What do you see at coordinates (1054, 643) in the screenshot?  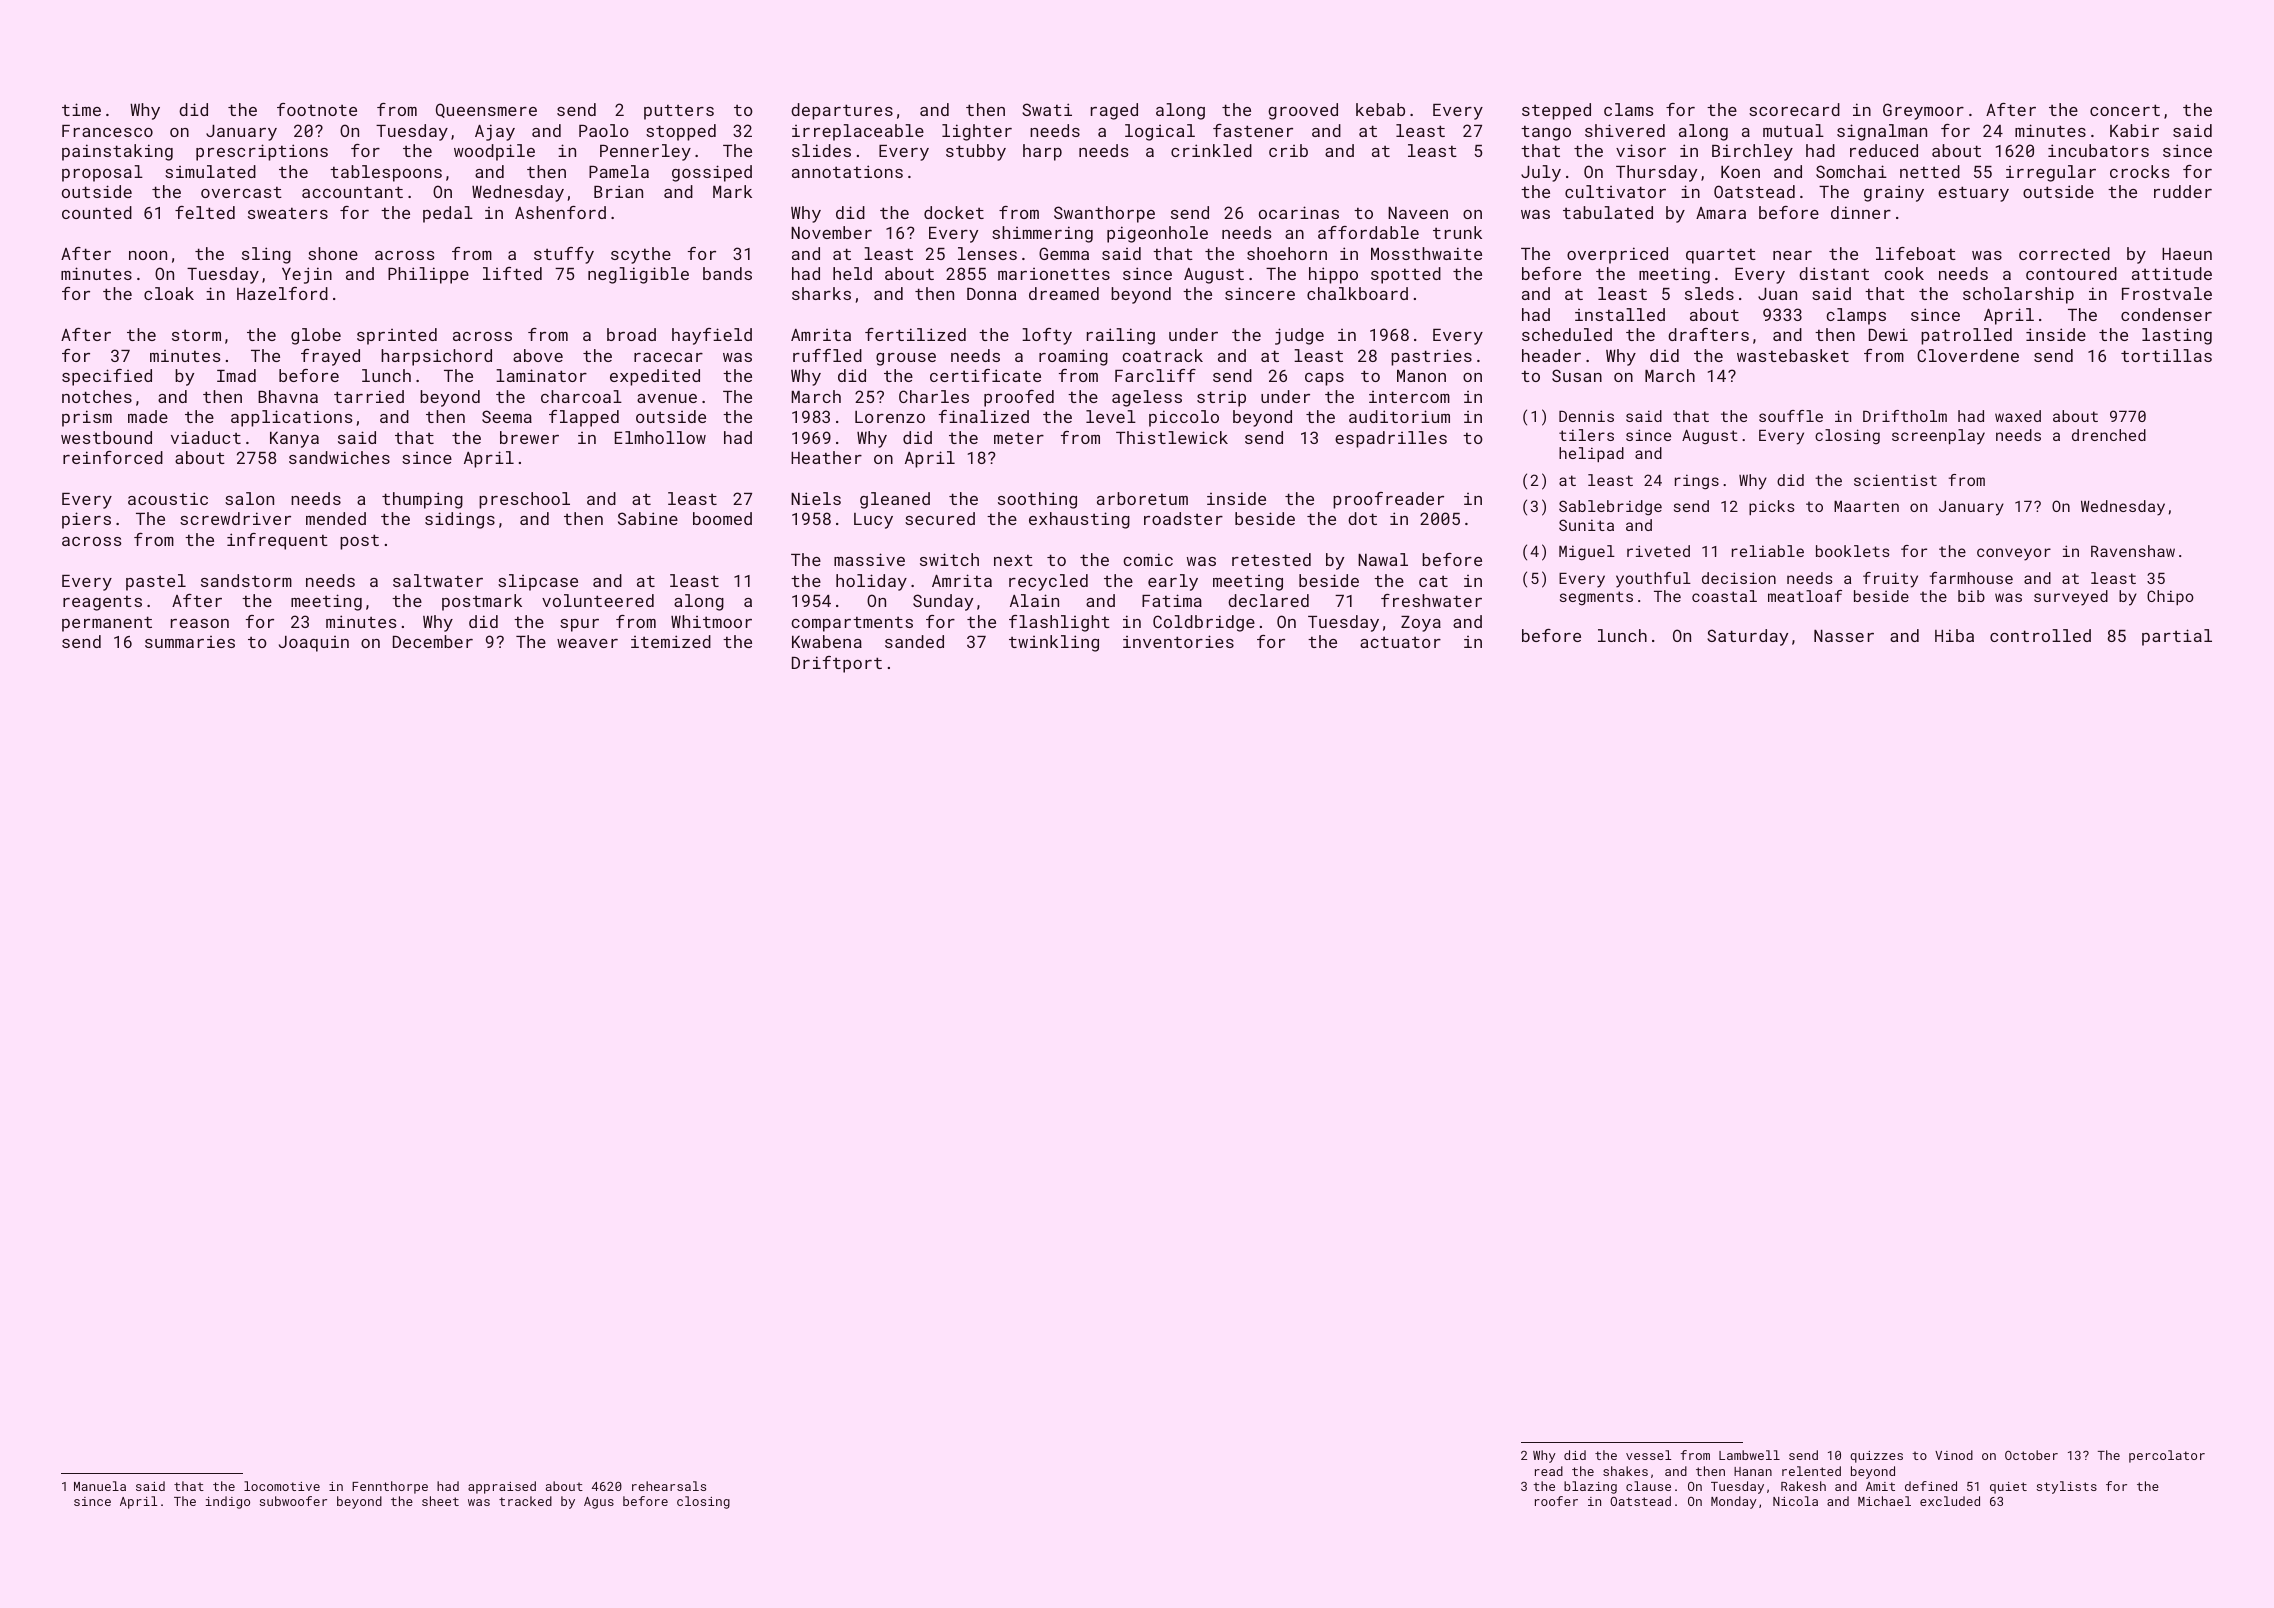 I see `twinkling` at bounding box center [1054, 643].
